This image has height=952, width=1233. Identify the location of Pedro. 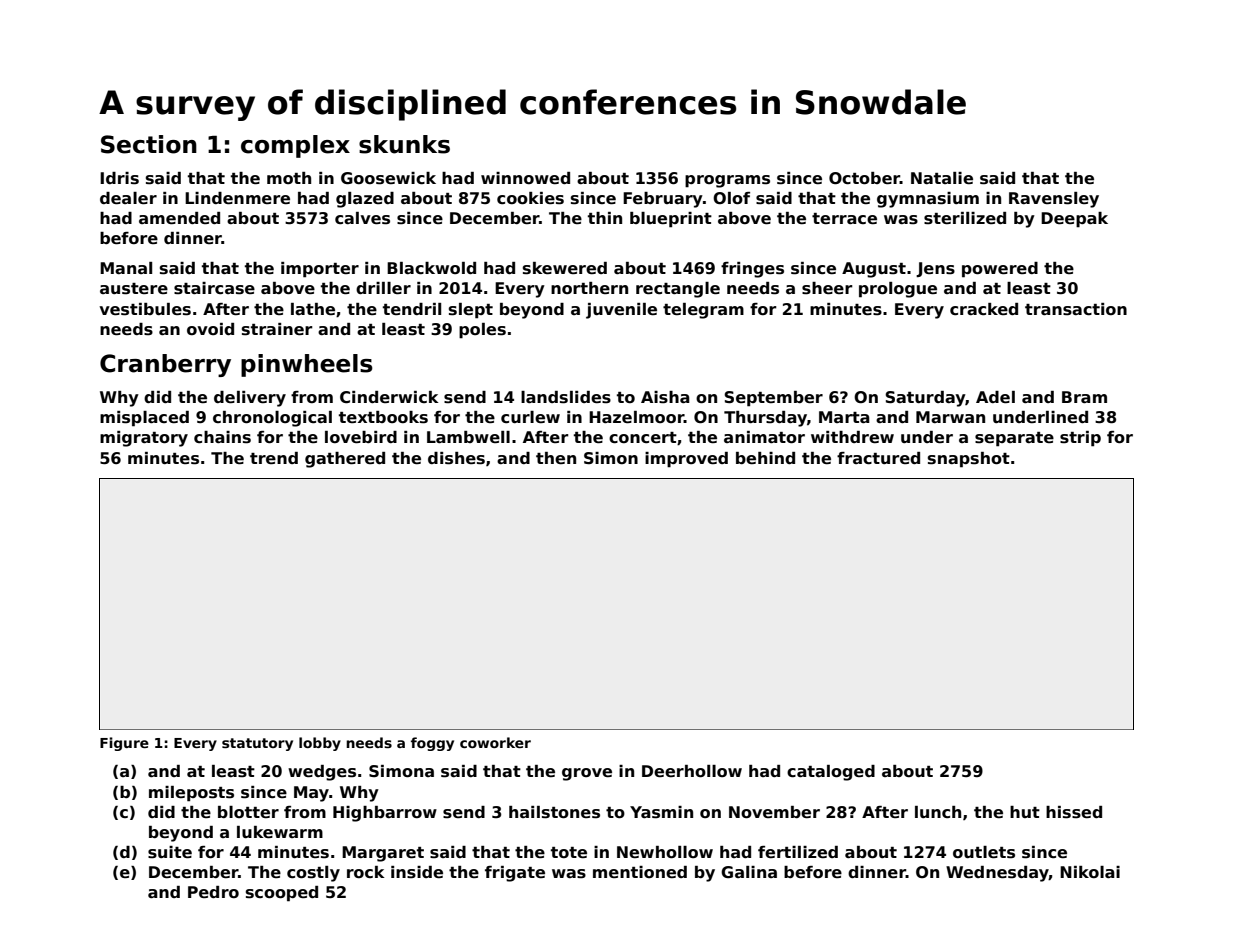
(213, 892).
